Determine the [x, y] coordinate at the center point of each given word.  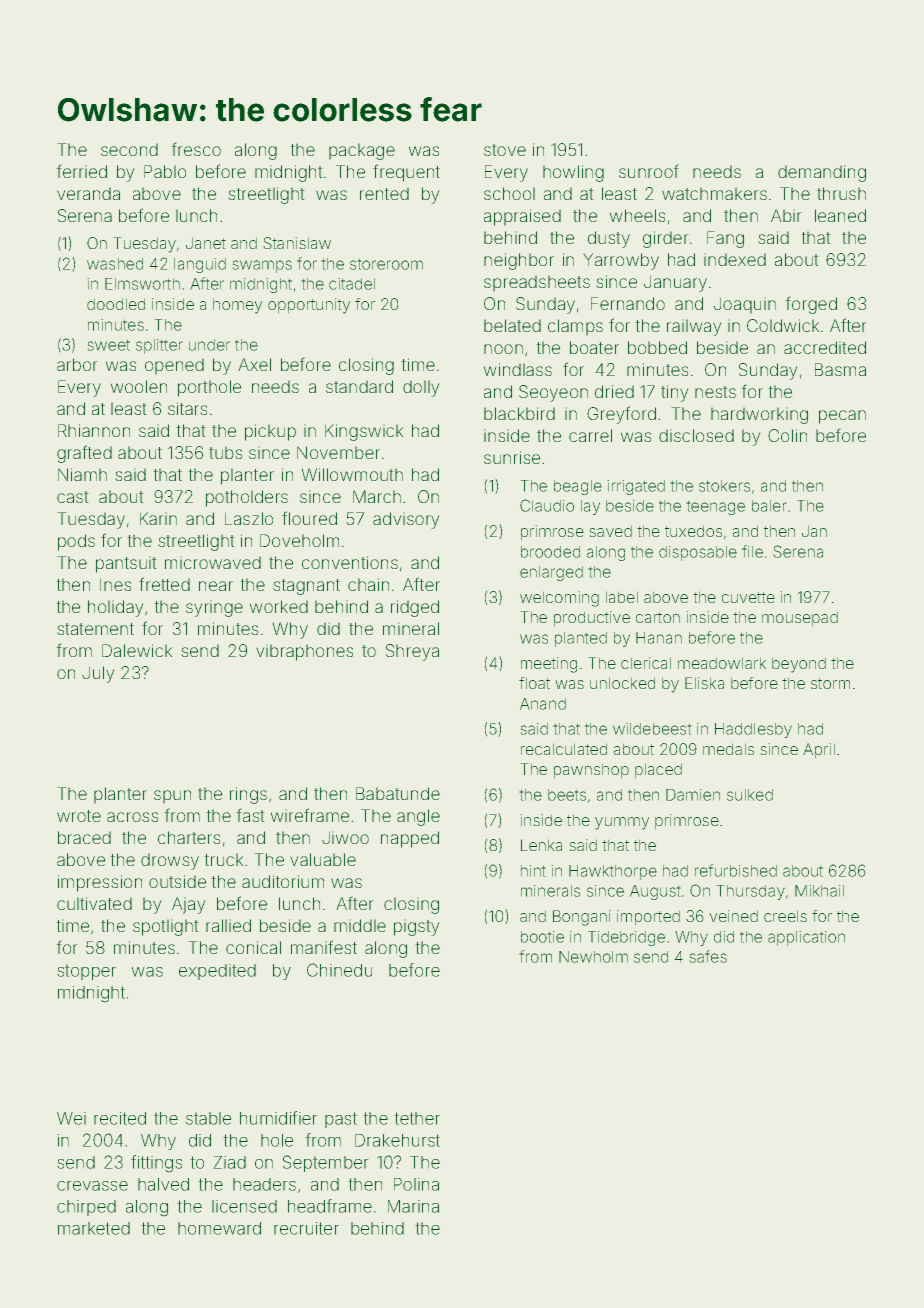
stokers [724, 486]
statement [95, 629]
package [362, 151]
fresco [196, 149]
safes [708, 956]
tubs [225, 452]
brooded [550, 552]
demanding [822, 173]
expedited [217, 972]
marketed [94, 1228]
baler [769, 506]
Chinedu [339, 970]
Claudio [547, 505]
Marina [413, 1206]
